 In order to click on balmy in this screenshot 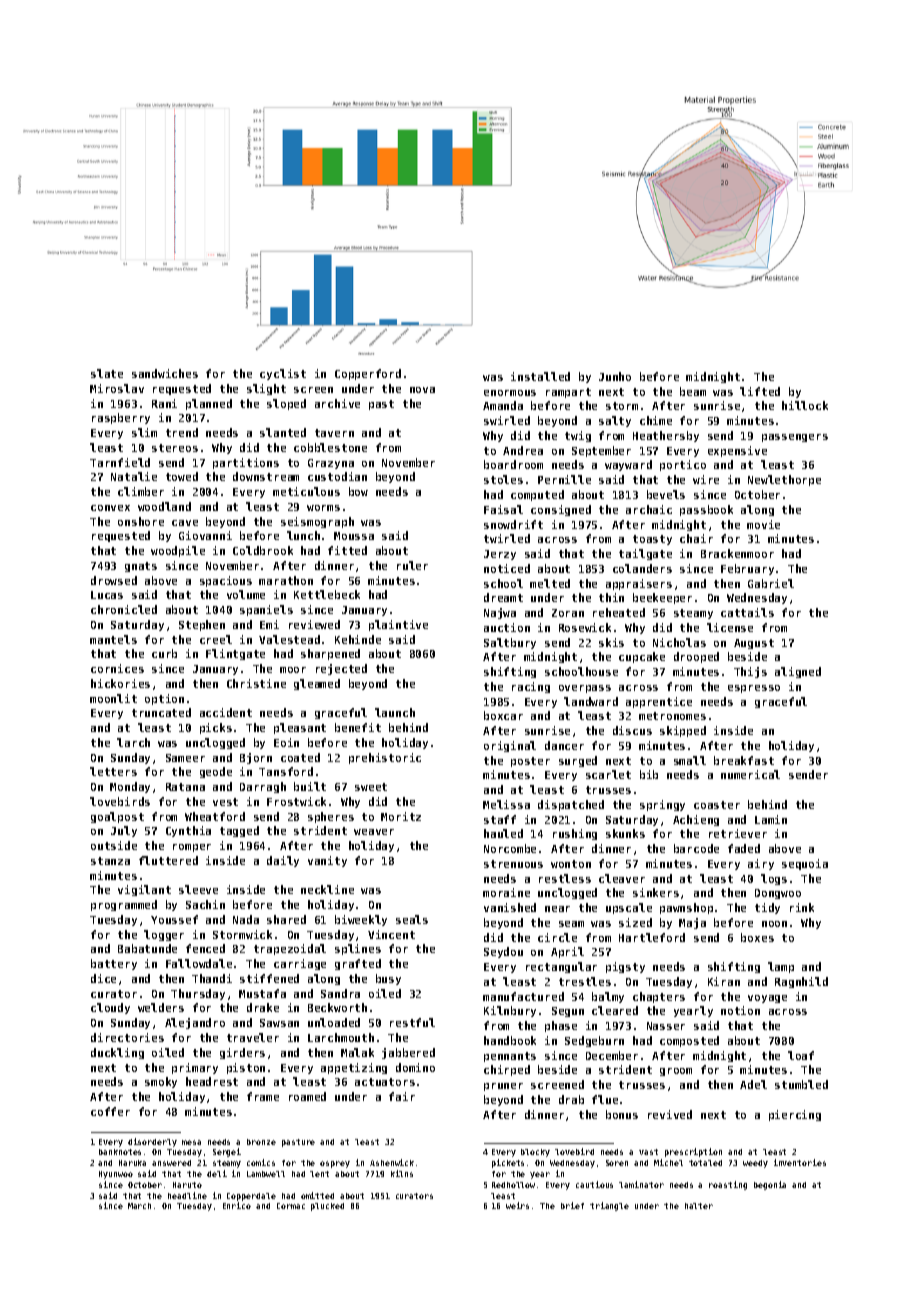, I will do `click(608, 997)`.
